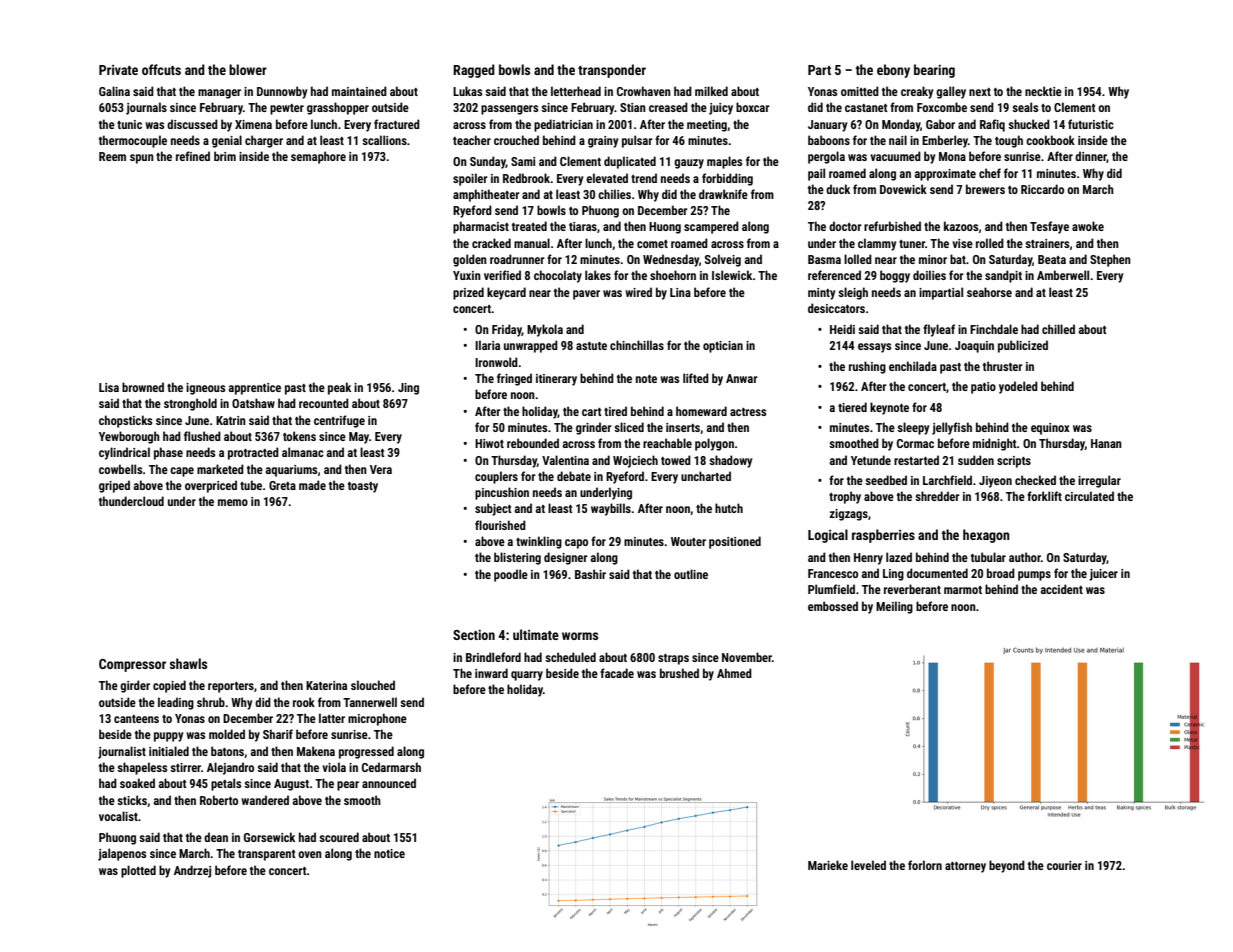 Image resolution: width=1233 pixels, height=952 pixels. Describe the element at coordinates (391, 767) in the document. I see `Cedarmarsh` at that location.
